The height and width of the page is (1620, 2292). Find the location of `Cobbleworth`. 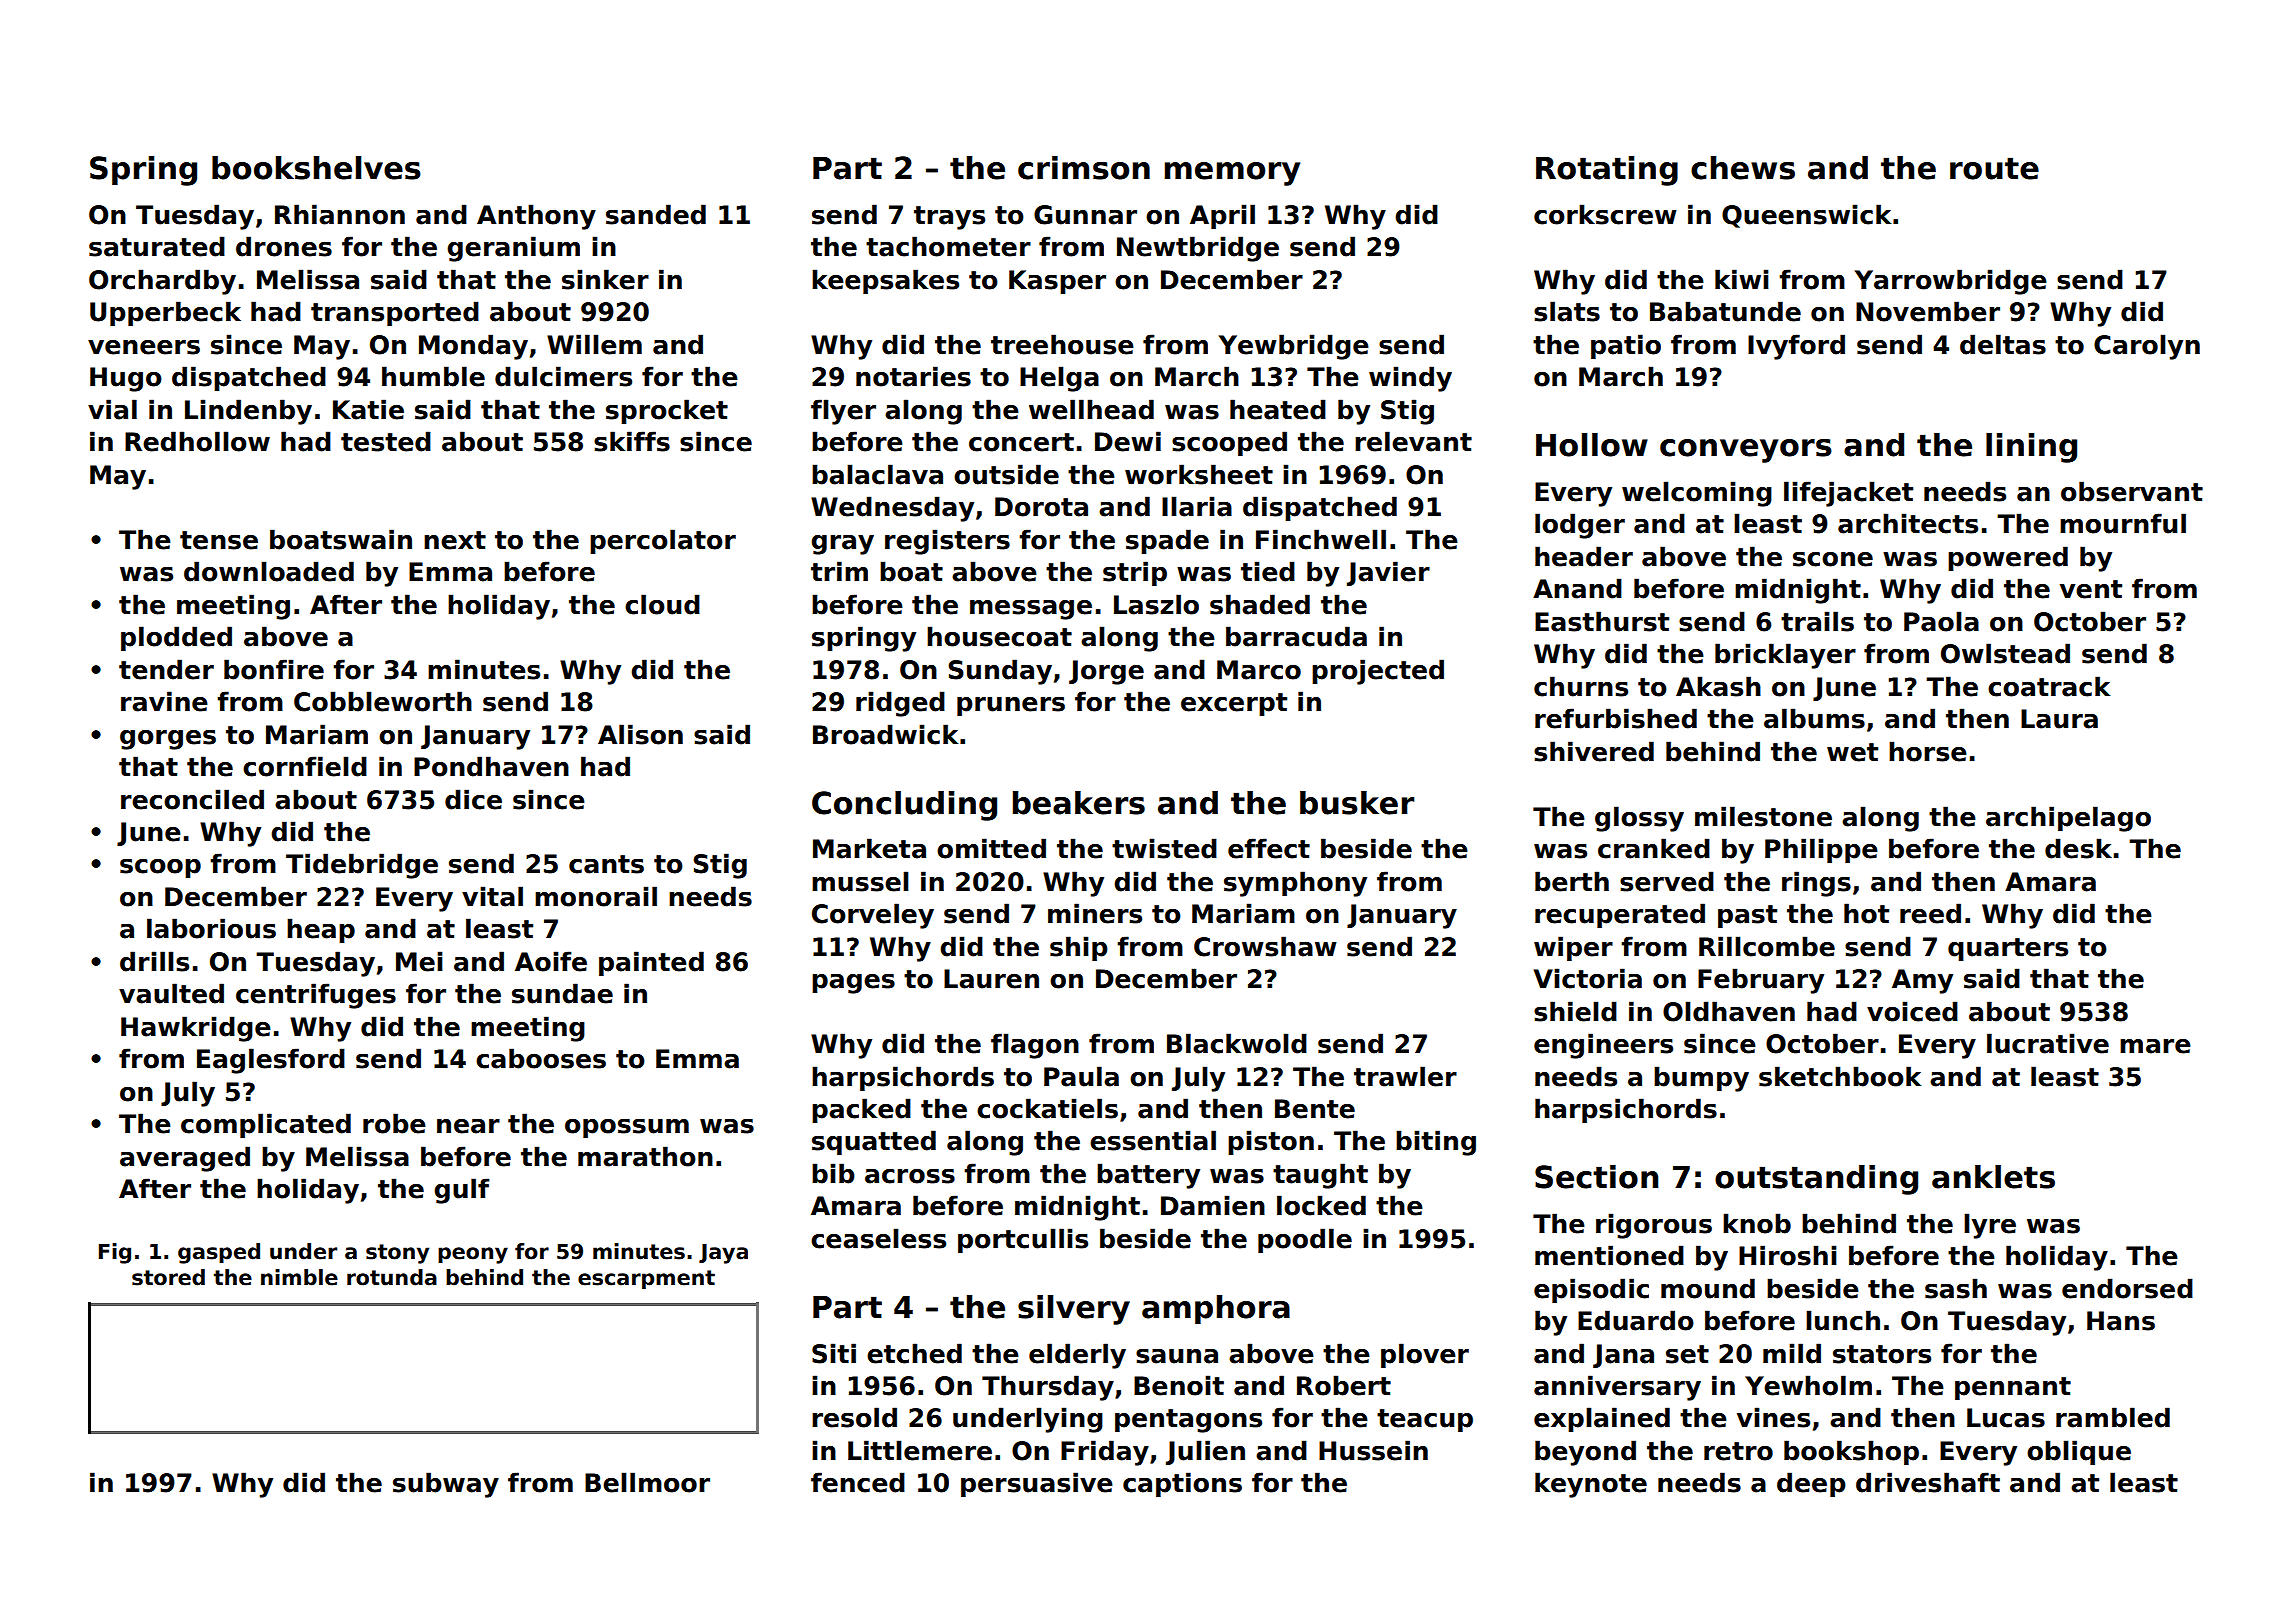

Cobbleworth is located at coordinates (383, 701).
